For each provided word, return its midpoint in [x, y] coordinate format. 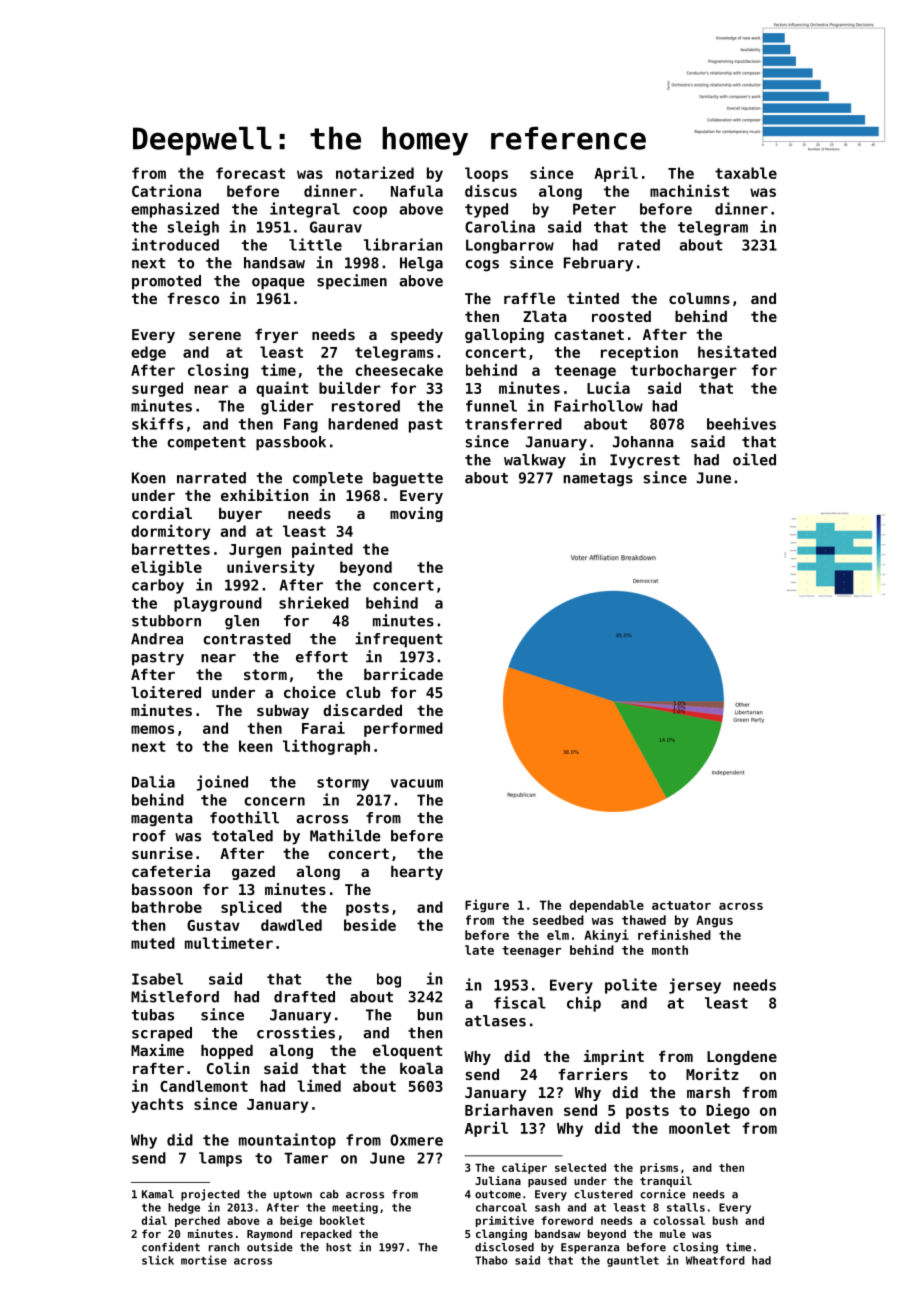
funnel [491, 406]
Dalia [153, 781]
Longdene [742, 1058]
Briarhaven [509, 1109]
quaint [282, 389]
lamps [220, 1159]
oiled [754, 459]
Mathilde [345, 835]
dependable [607, 906]
